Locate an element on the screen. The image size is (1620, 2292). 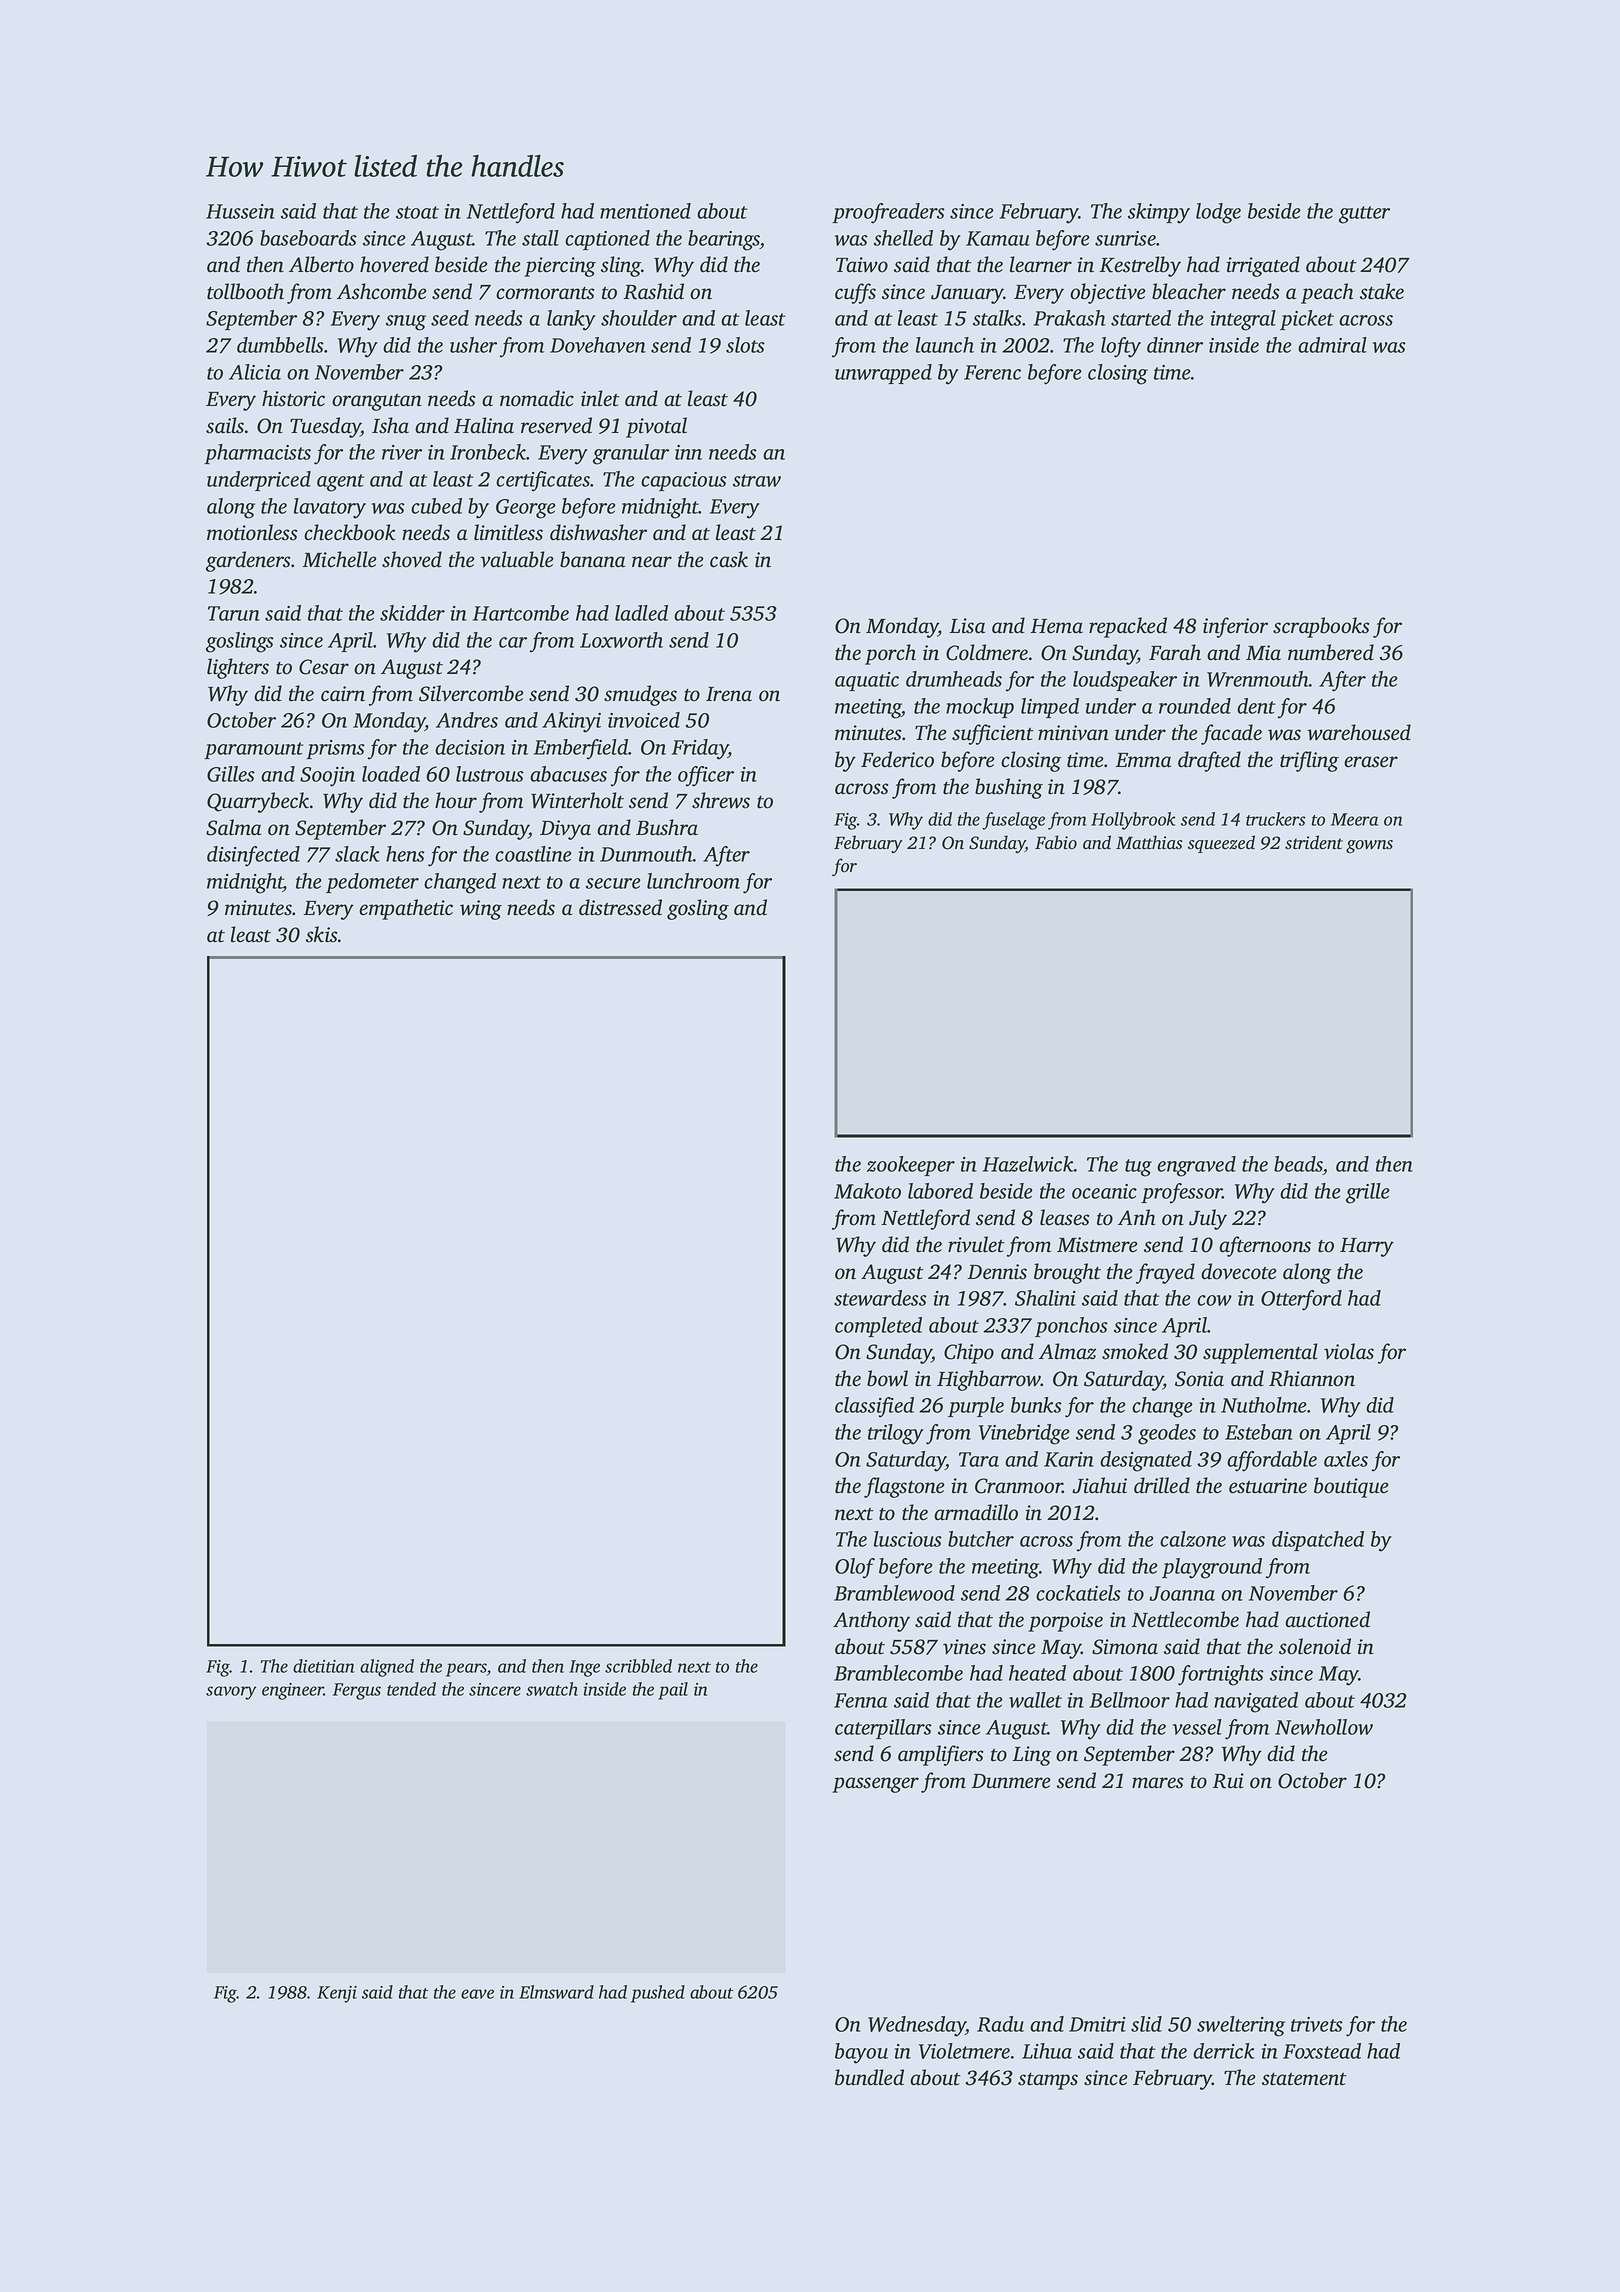
bushing is located at coordinates (1009, 788).
